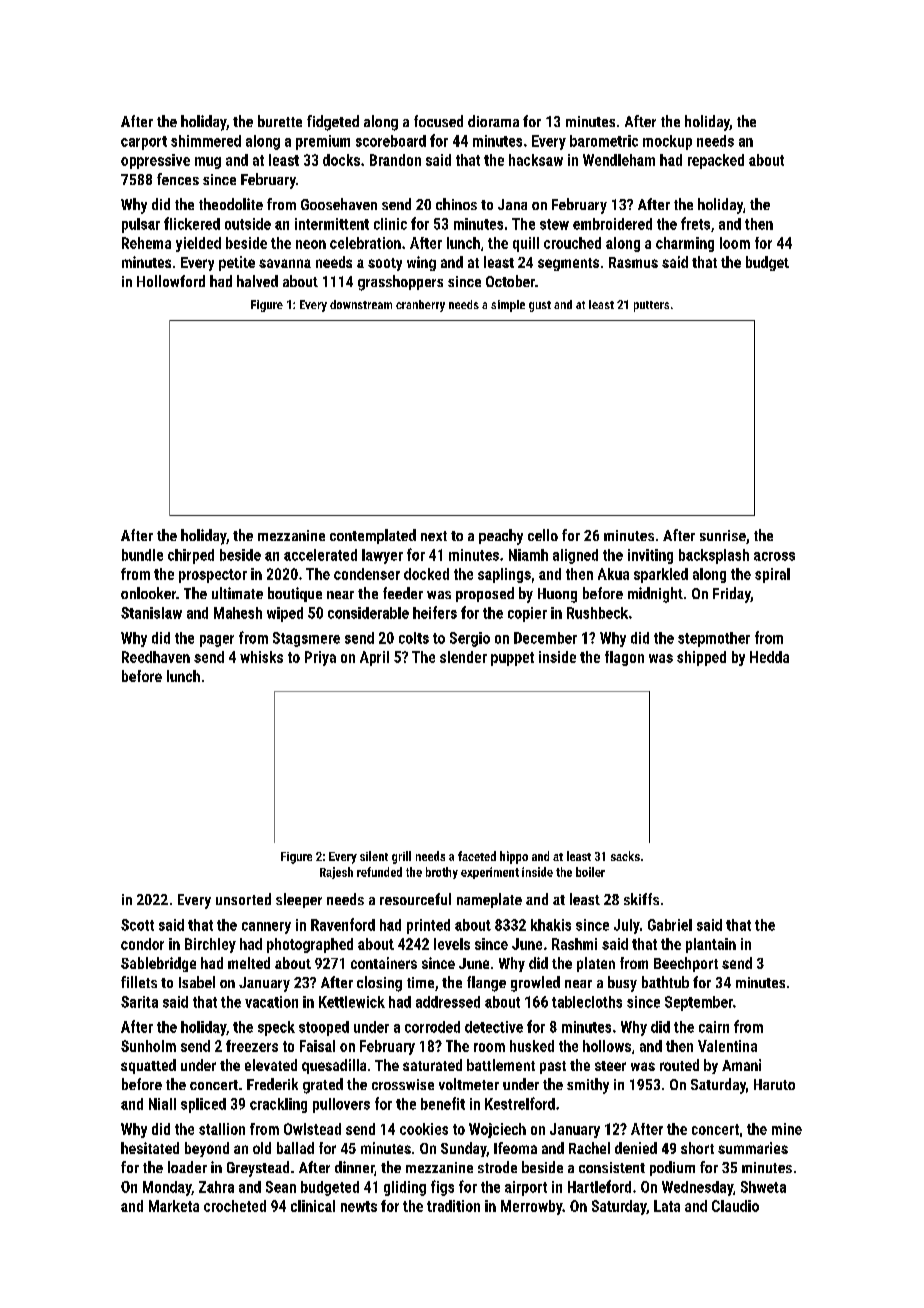  I want to click on whisks, so click(261, 657).
